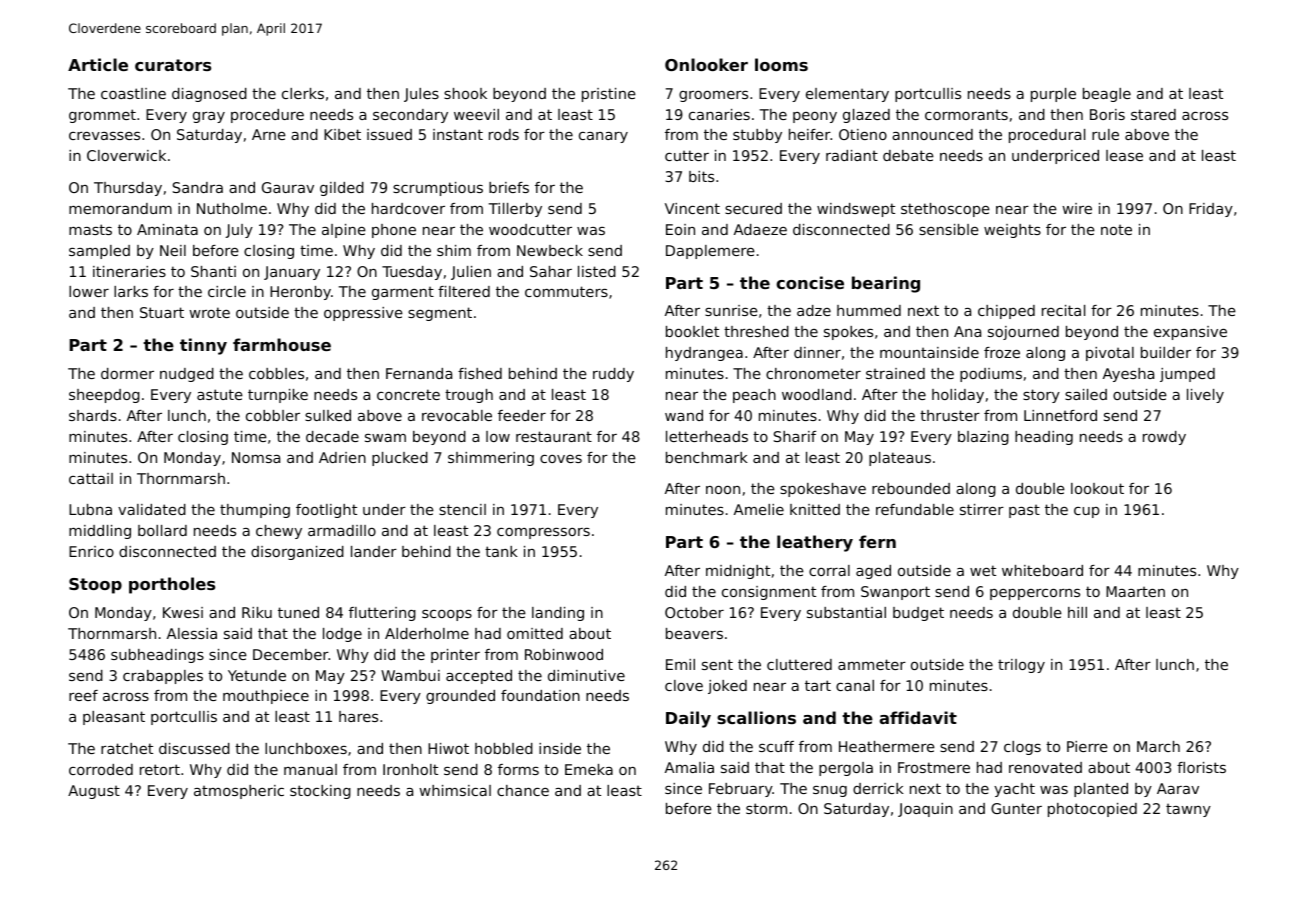 This screenshot has height=924, width=1308. Describe the element at coordinates (566, 291) in the screenshot. I see `commuters` at that location.
